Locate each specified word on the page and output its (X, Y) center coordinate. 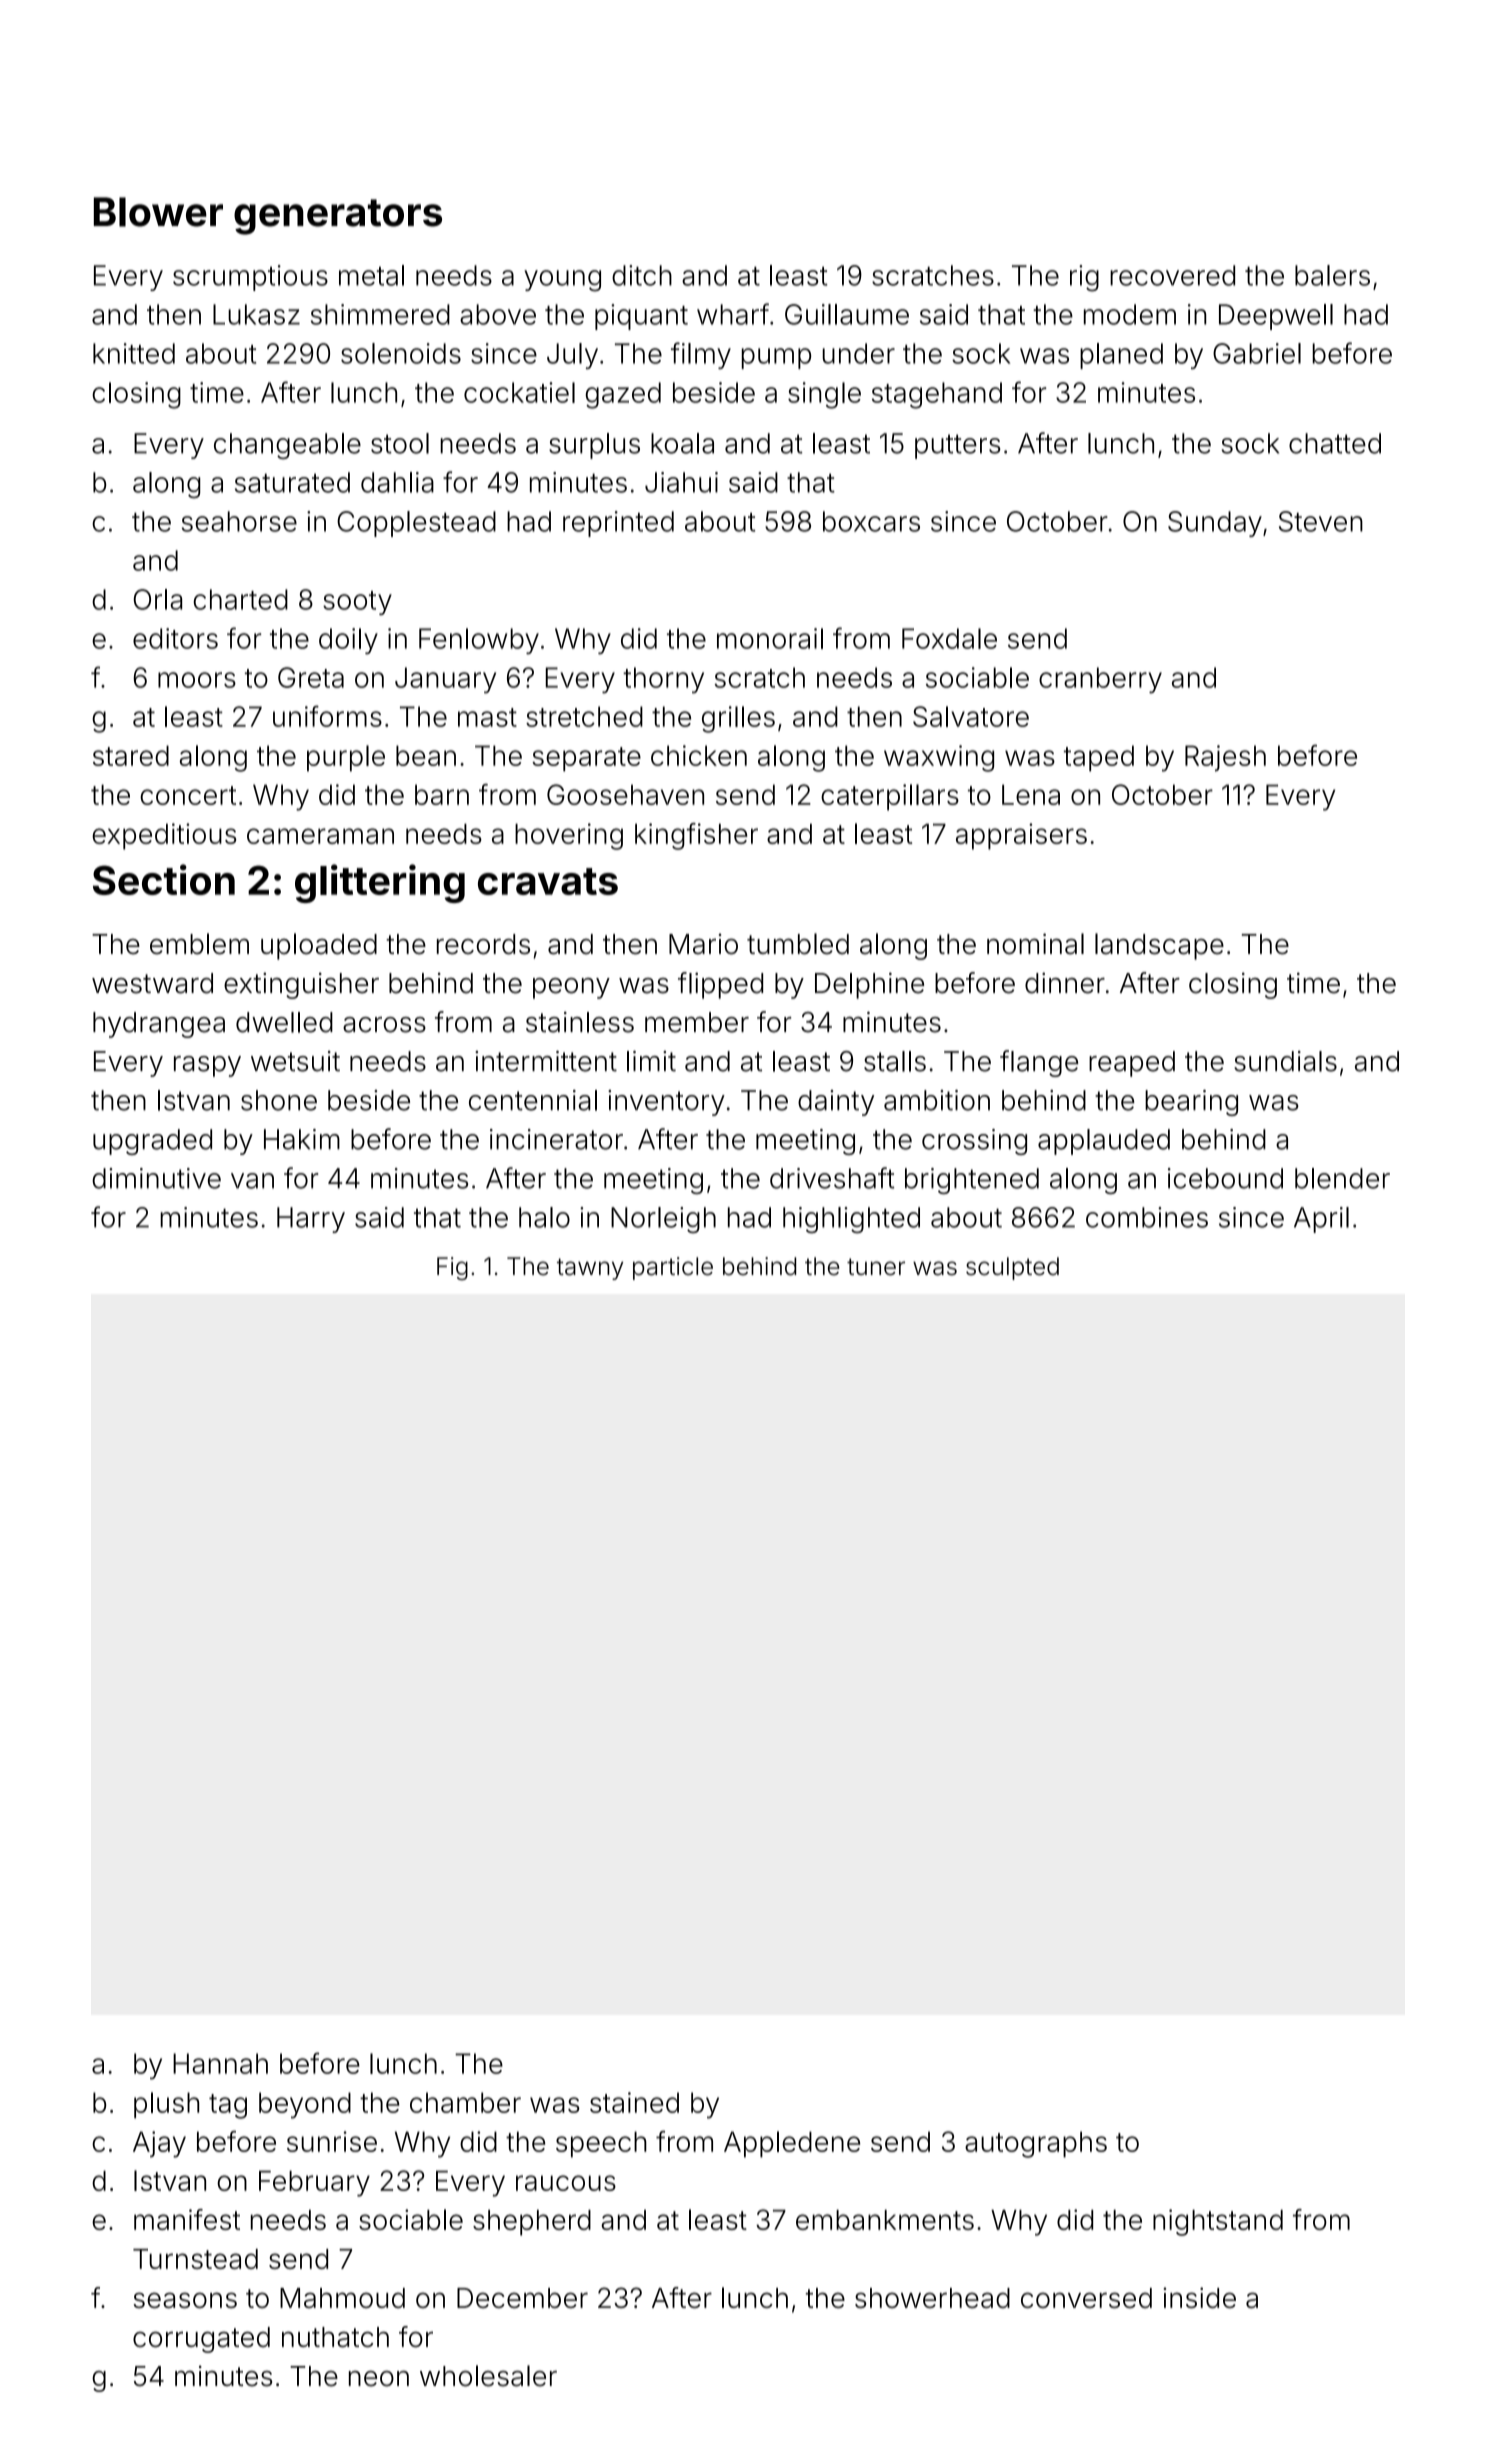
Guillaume (847, 314)
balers (1332, 275)
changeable (287, 446)
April (1321, 1220)
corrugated (201, 2340)
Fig (452, 1268)
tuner (876, 1267)
